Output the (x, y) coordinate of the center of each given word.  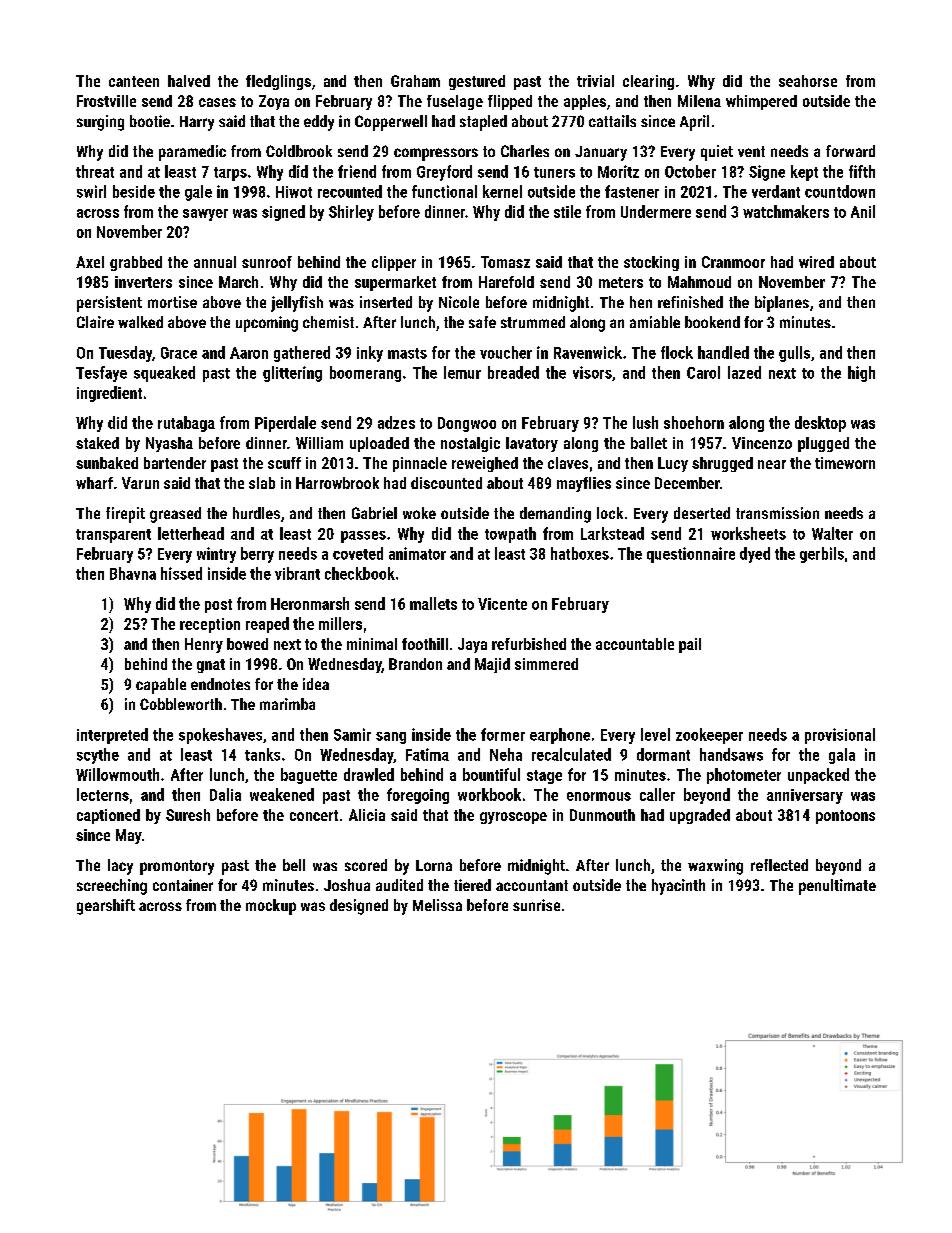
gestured (477, 82)
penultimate (837, 887)
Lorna (434, 865)
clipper (394, 263)
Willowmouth (117, 774)
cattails (612, 121)
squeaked (164, 374)
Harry (197, 123)
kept (804, 173)
